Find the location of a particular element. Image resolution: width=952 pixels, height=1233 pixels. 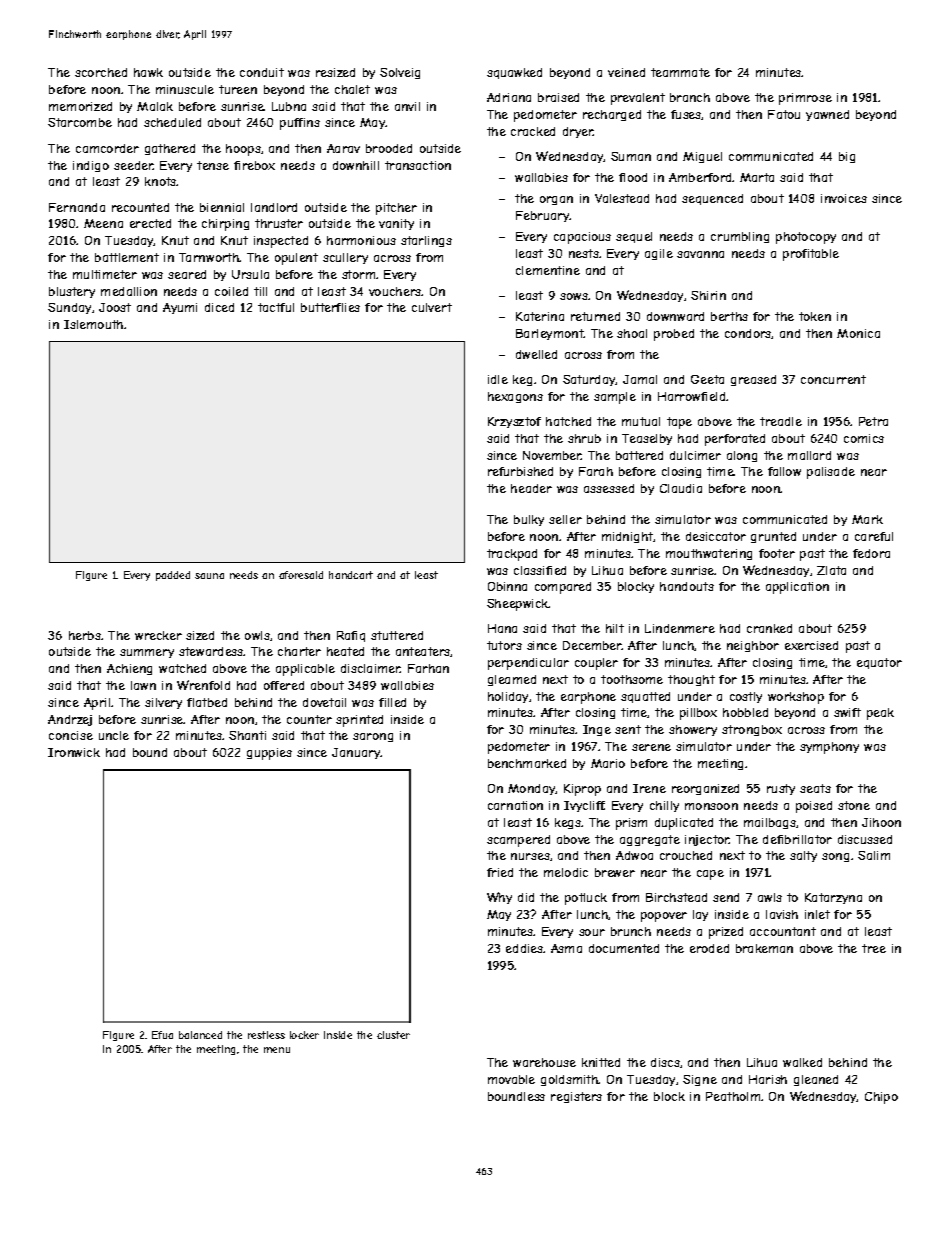

concurrent is located at coordinates (833, 379).
